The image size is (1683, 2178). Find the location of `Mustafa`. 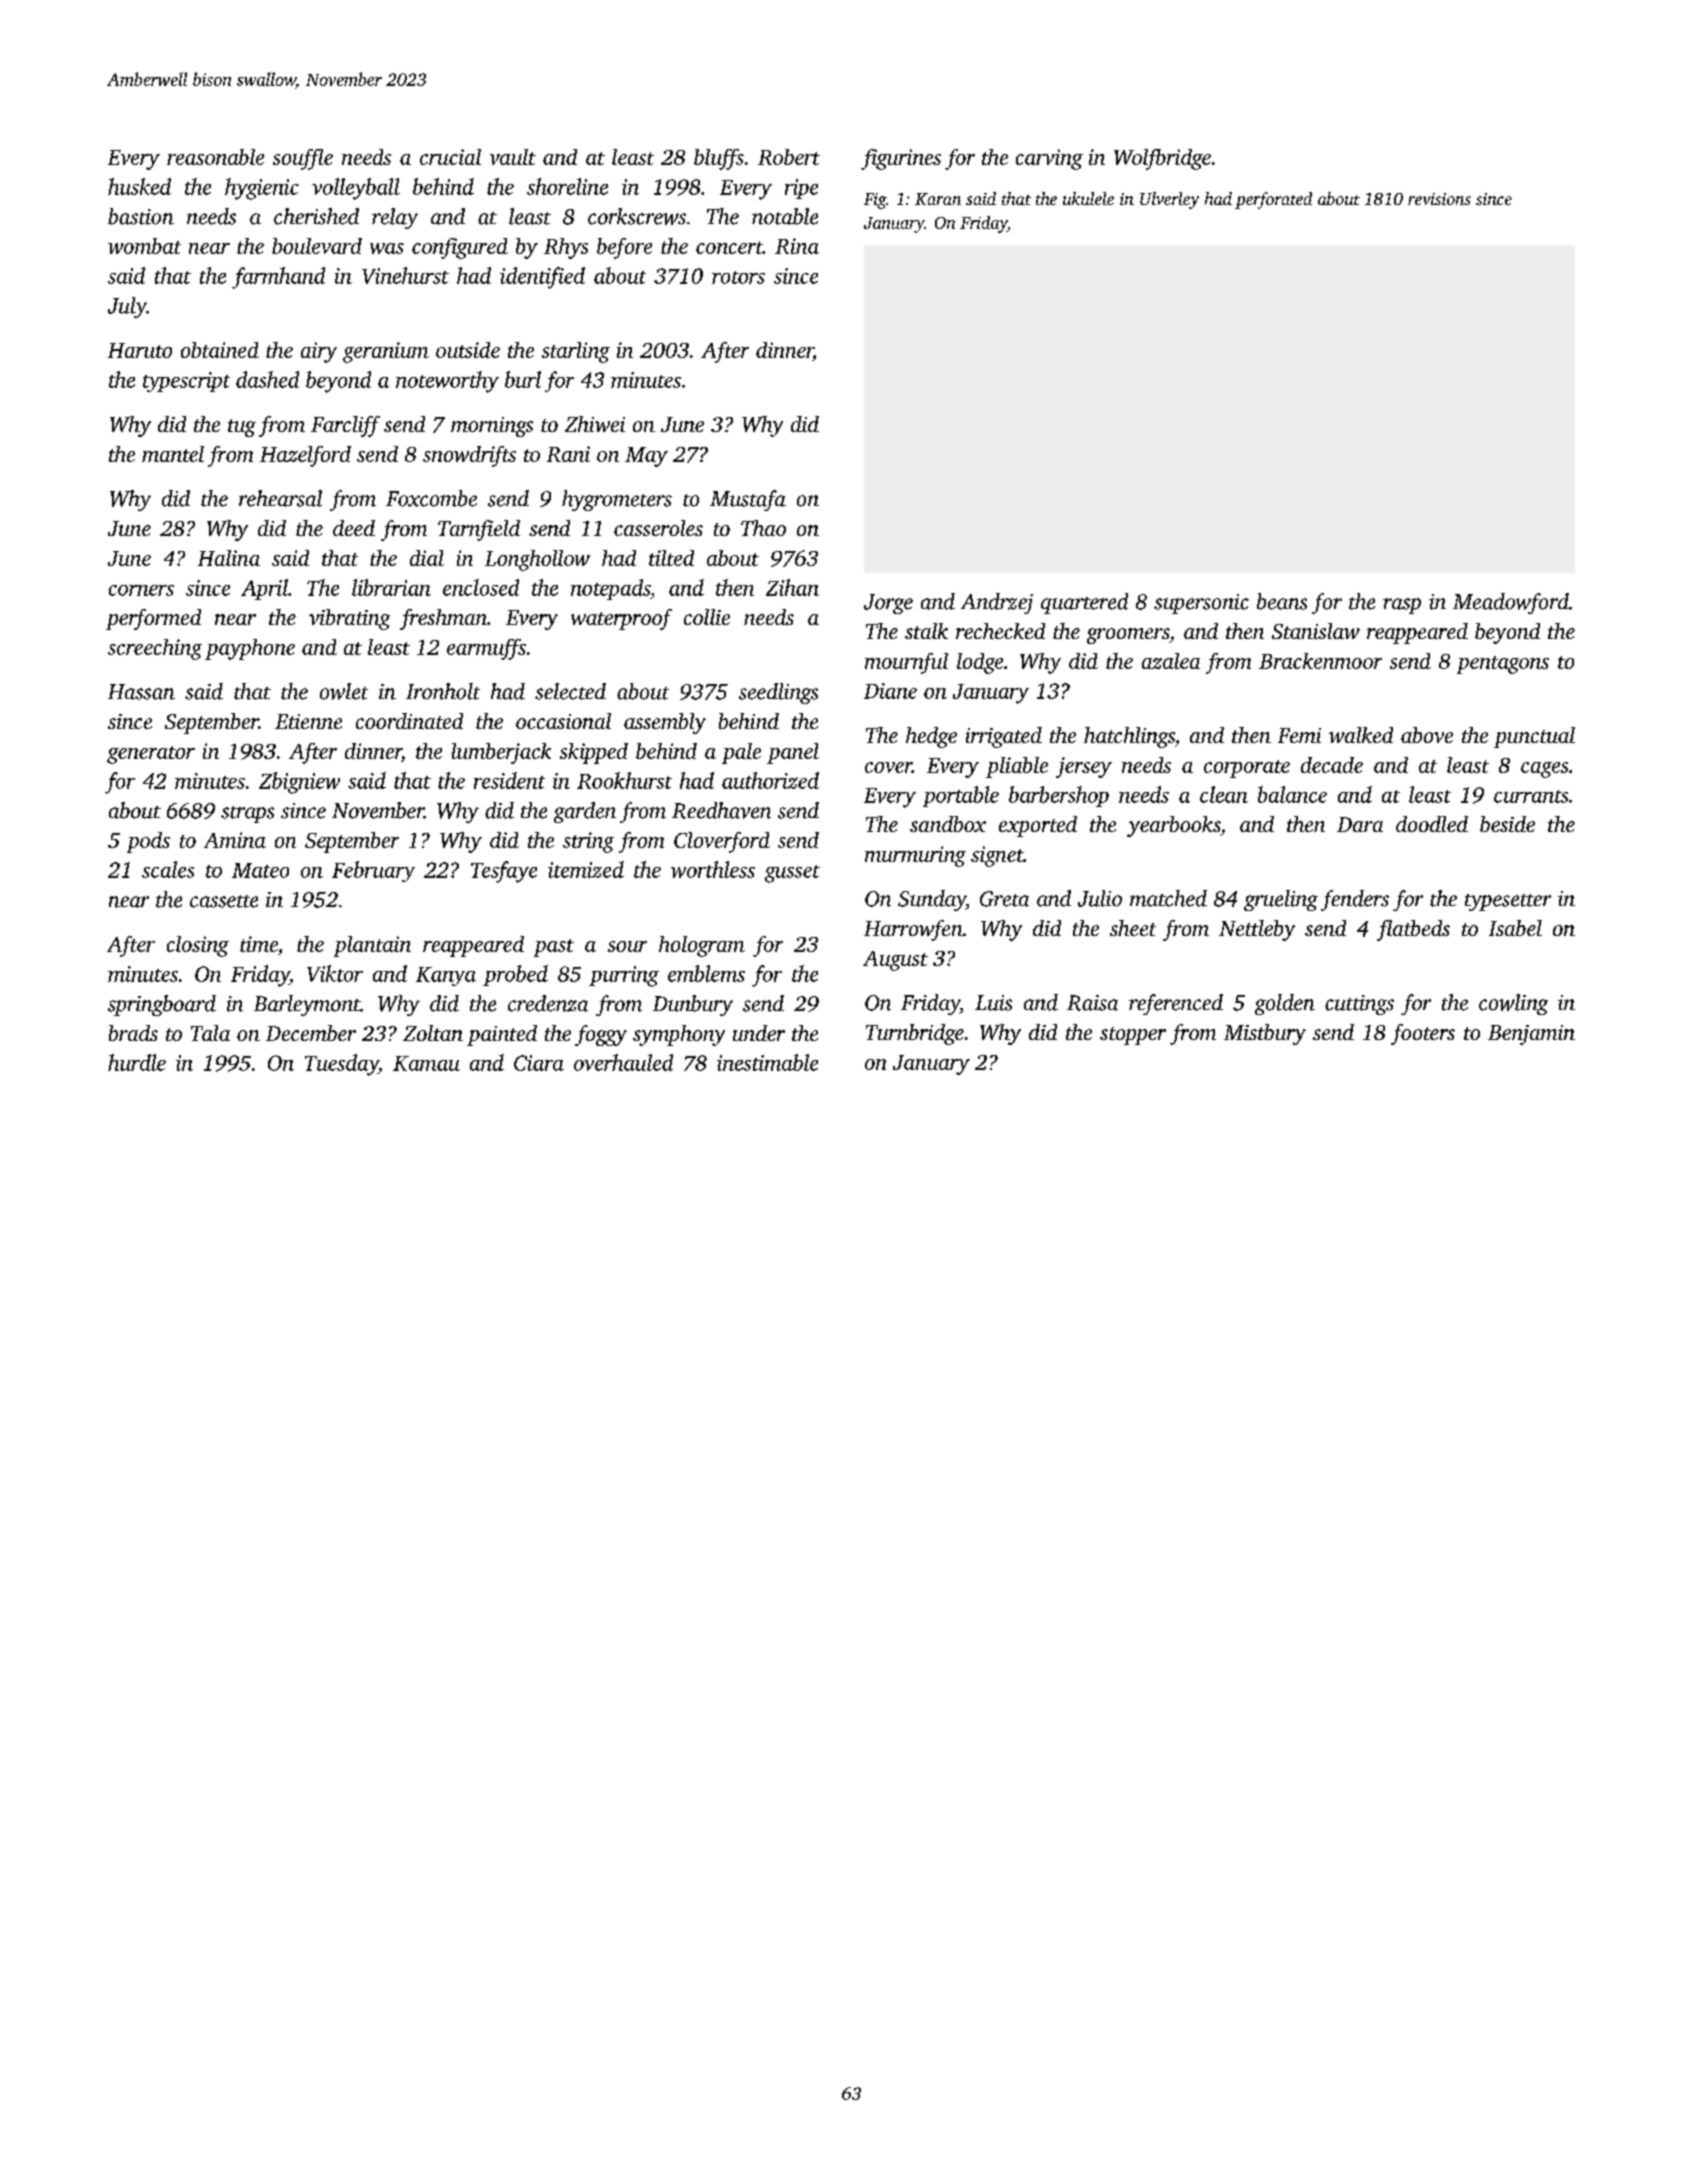

Mustafa is located at coordinates (748, 500).
